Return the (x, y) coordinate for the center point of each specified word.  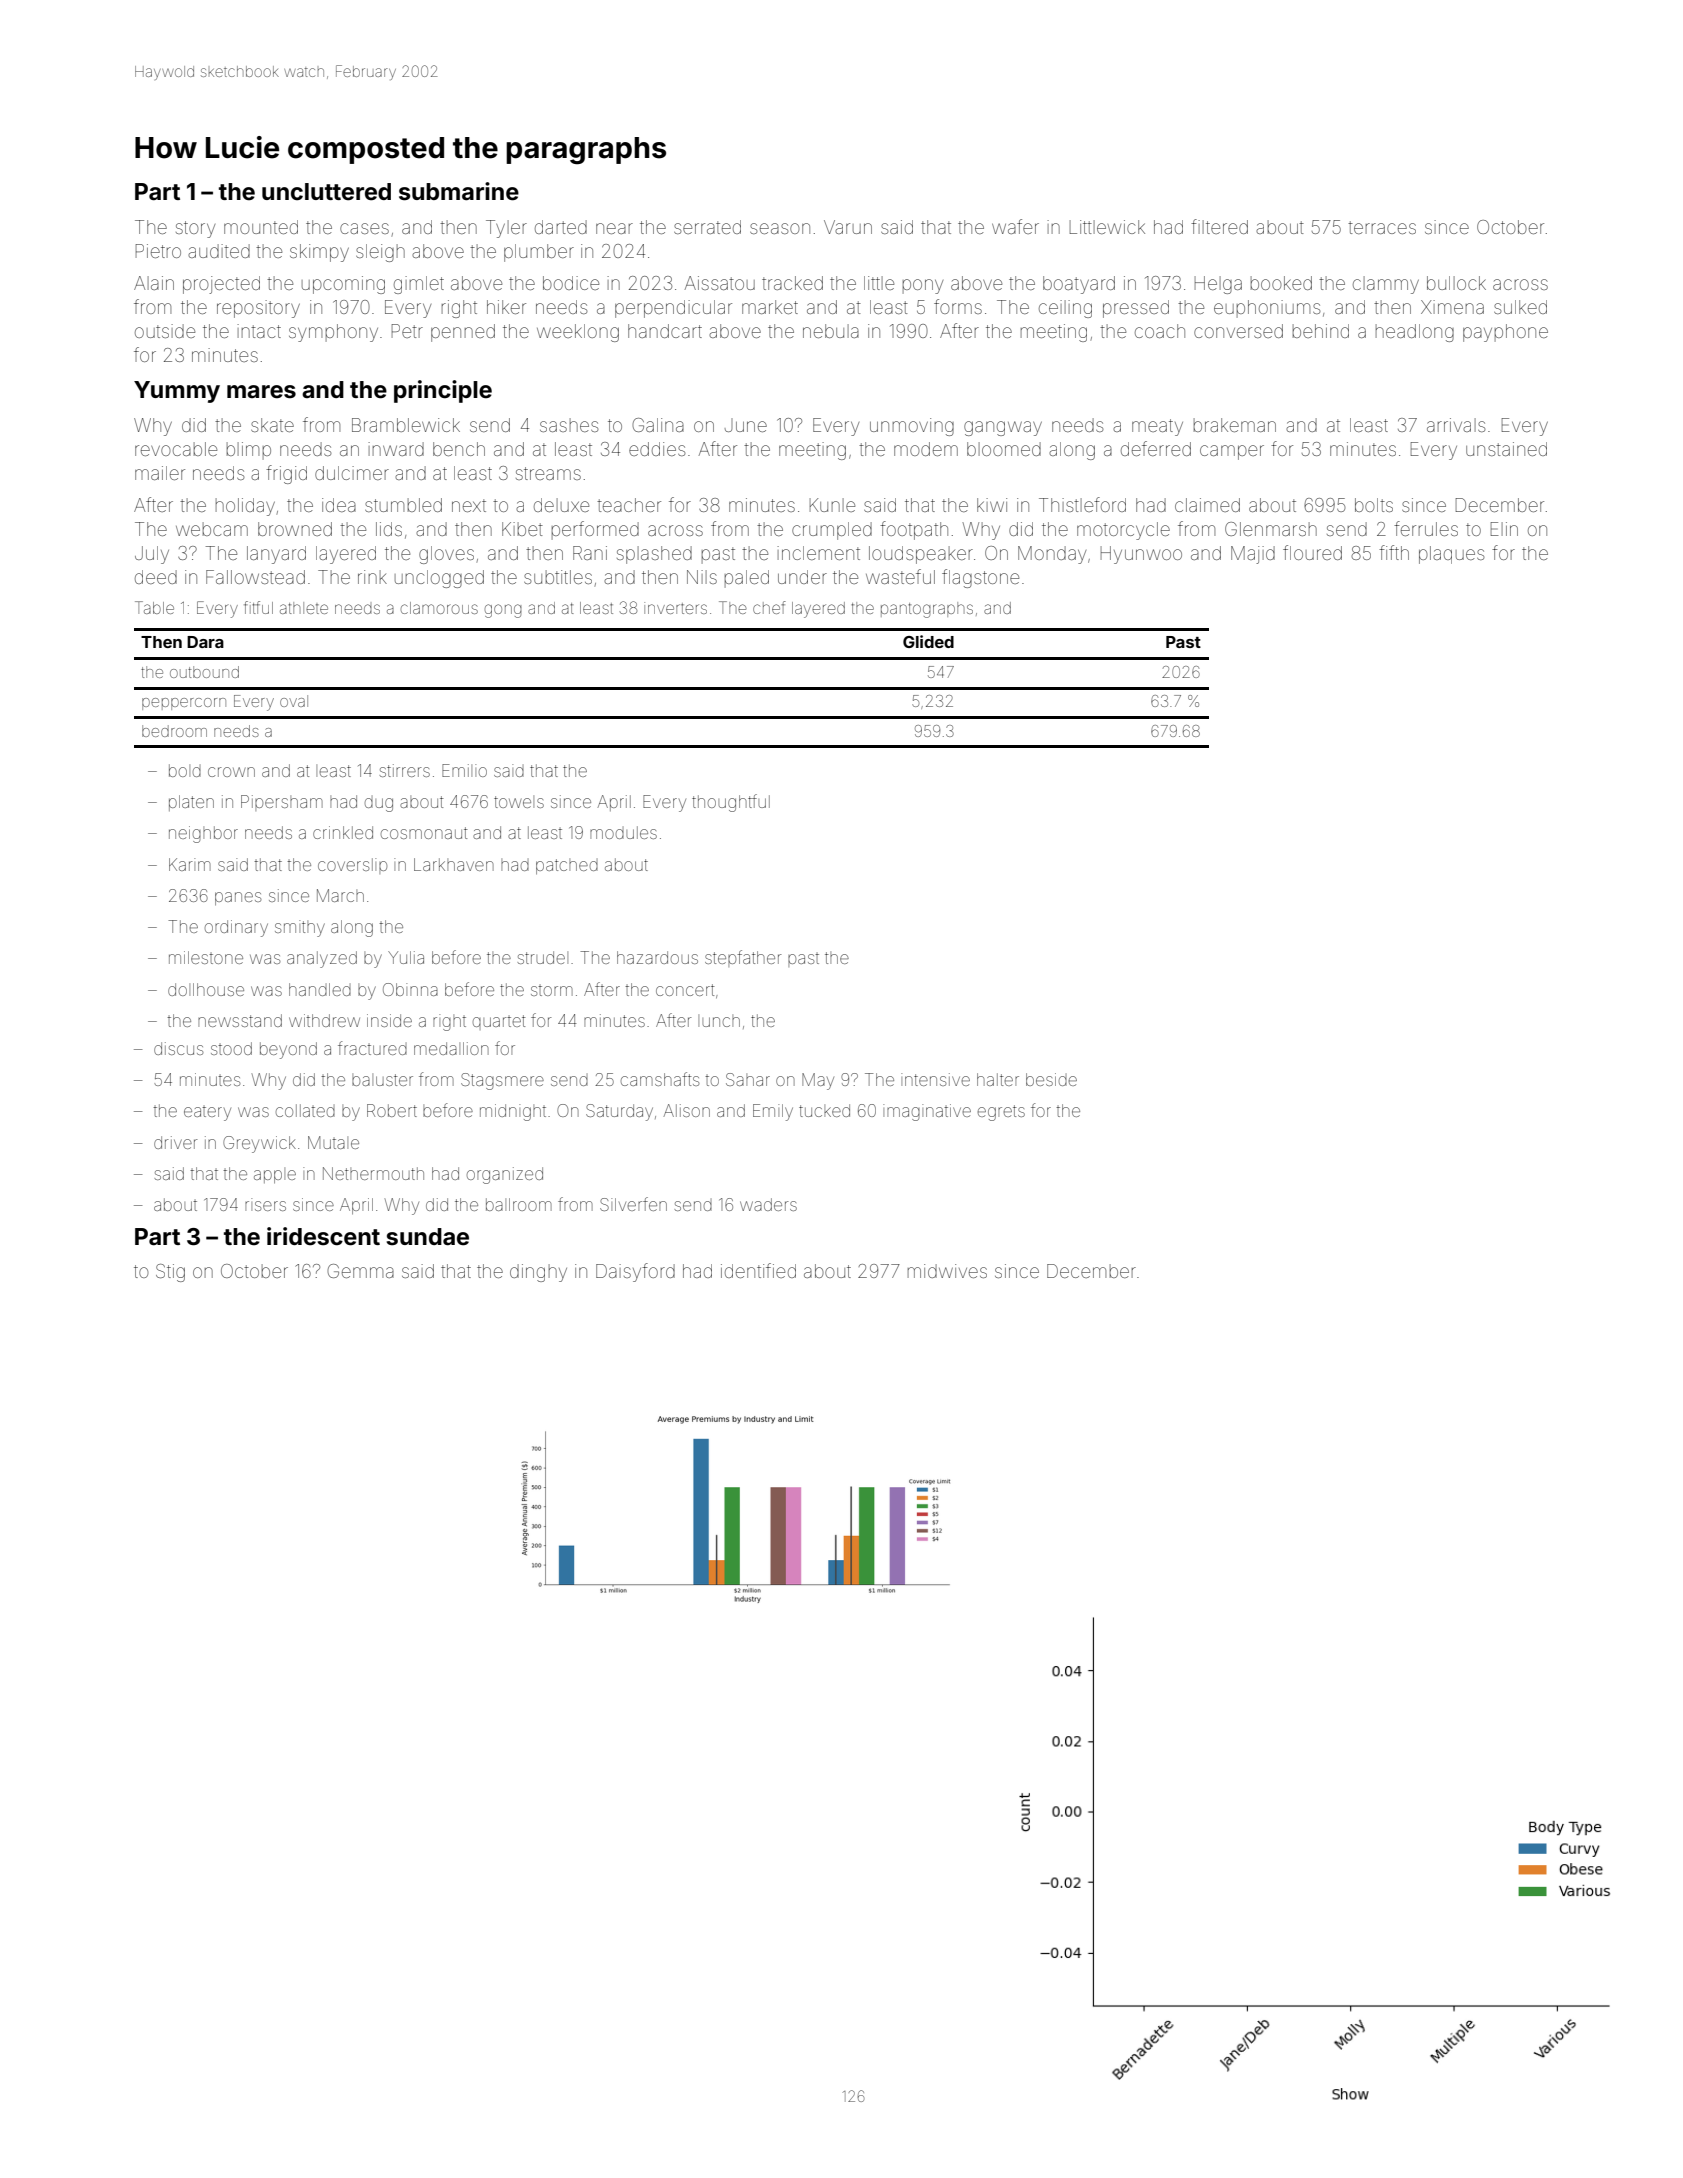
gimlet (419, 285)
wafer (1015, 226)
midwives (947, 1271)
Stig (170, 1273)
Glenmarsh (1271, 529)
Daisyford (635, 1272)
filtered (1219, 226)
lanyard (276, 555)
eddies (657, 449)
